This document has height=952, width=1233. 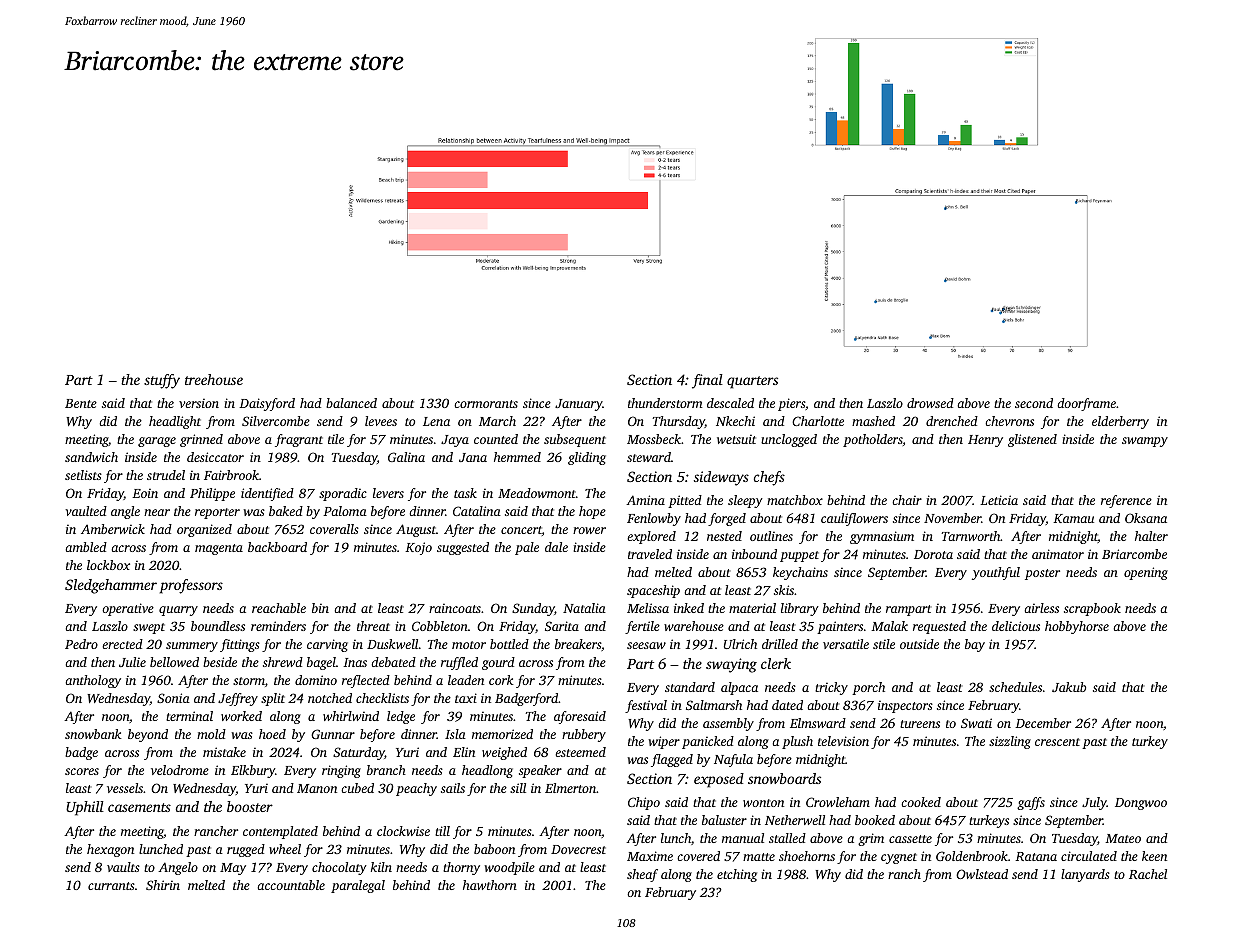 I want to click on quarters, so click(x=752, y=382).
